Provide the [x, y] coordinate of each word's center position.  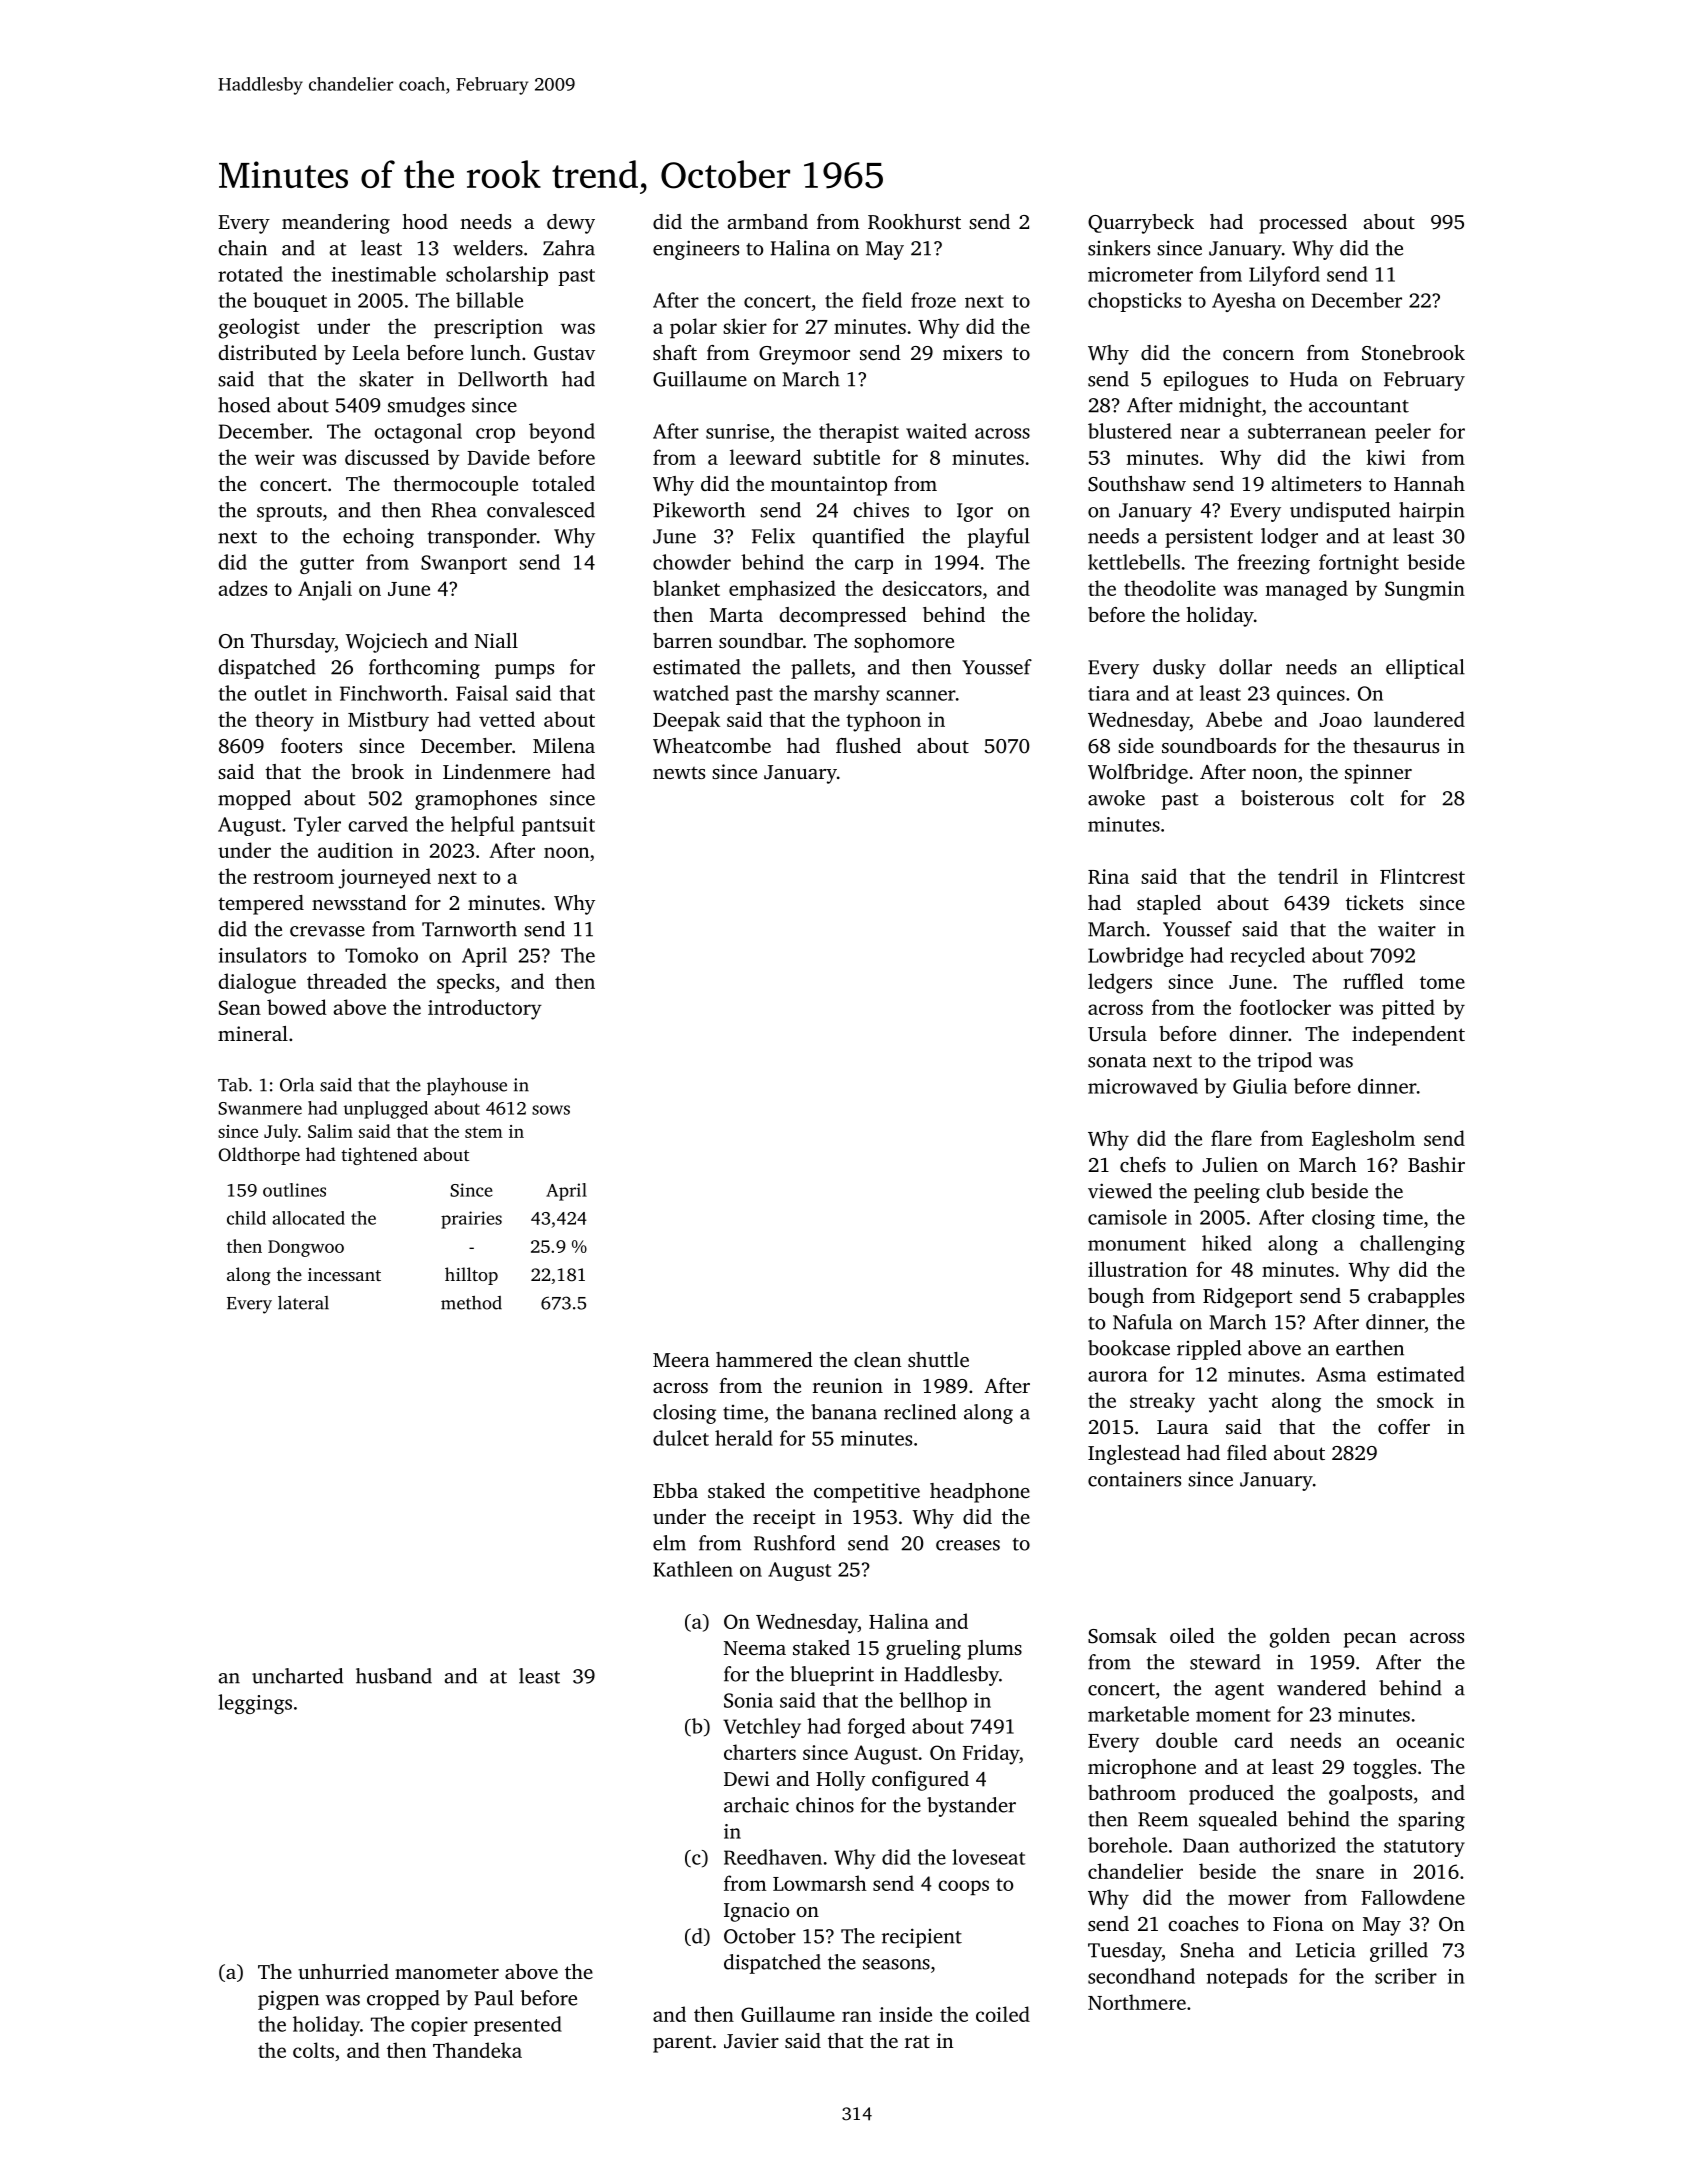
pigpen [288, 2000]
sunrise [737, 431]
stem [484, 1132]
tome [1442, 982]
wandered [1321, 1688]
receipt [784, 1519]
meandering [336, 224]
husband [394, 1676]
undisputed [1340, 512]
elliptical [1425, 669]
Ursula [1117, 1034]
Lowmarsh [820, 1883]
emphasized [782, 590]
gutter [327, 565]
